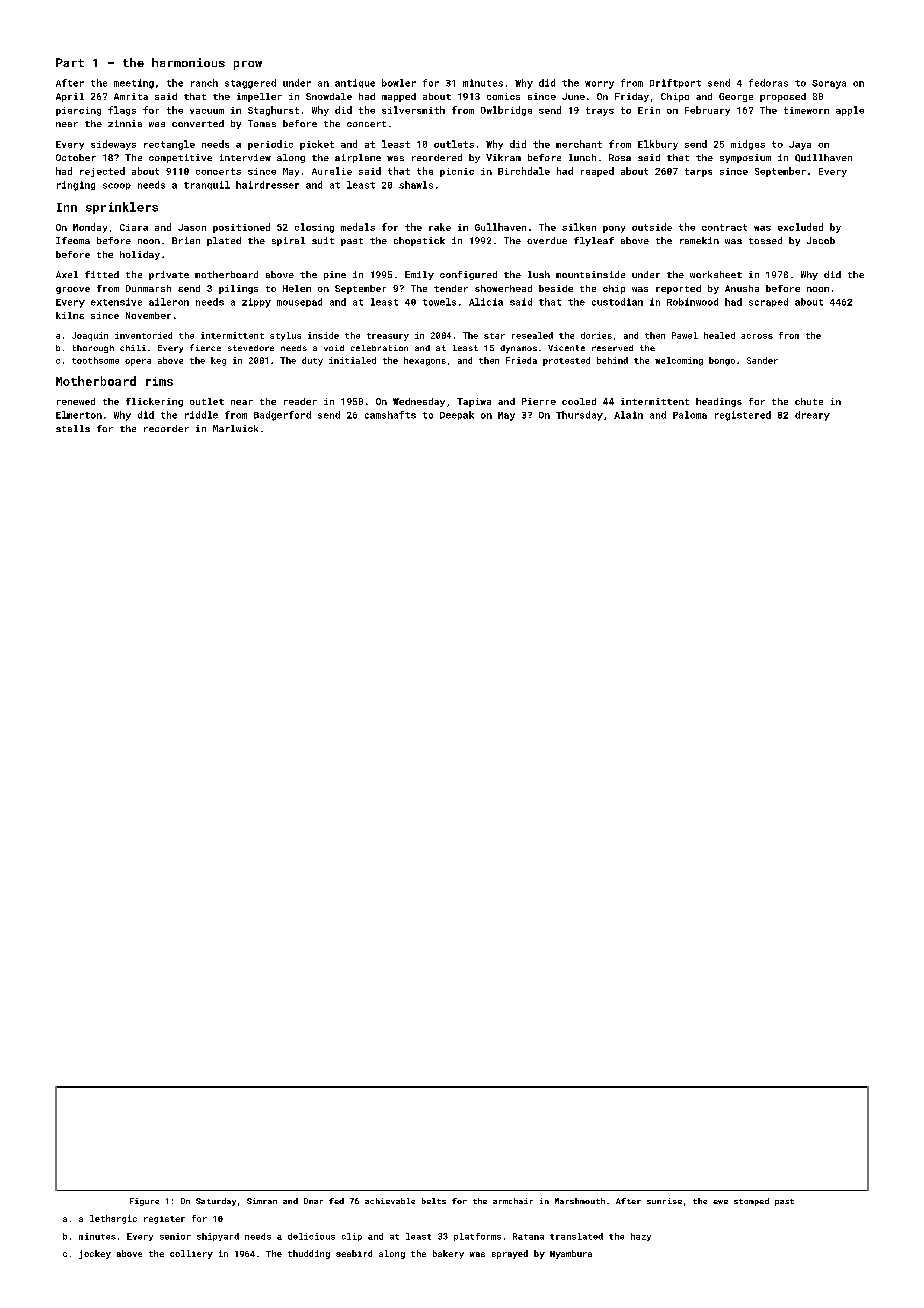  What do you see at coordinates (812, 416) in the screenshot?
I see `dreary` at bounding box center [812, 416].
